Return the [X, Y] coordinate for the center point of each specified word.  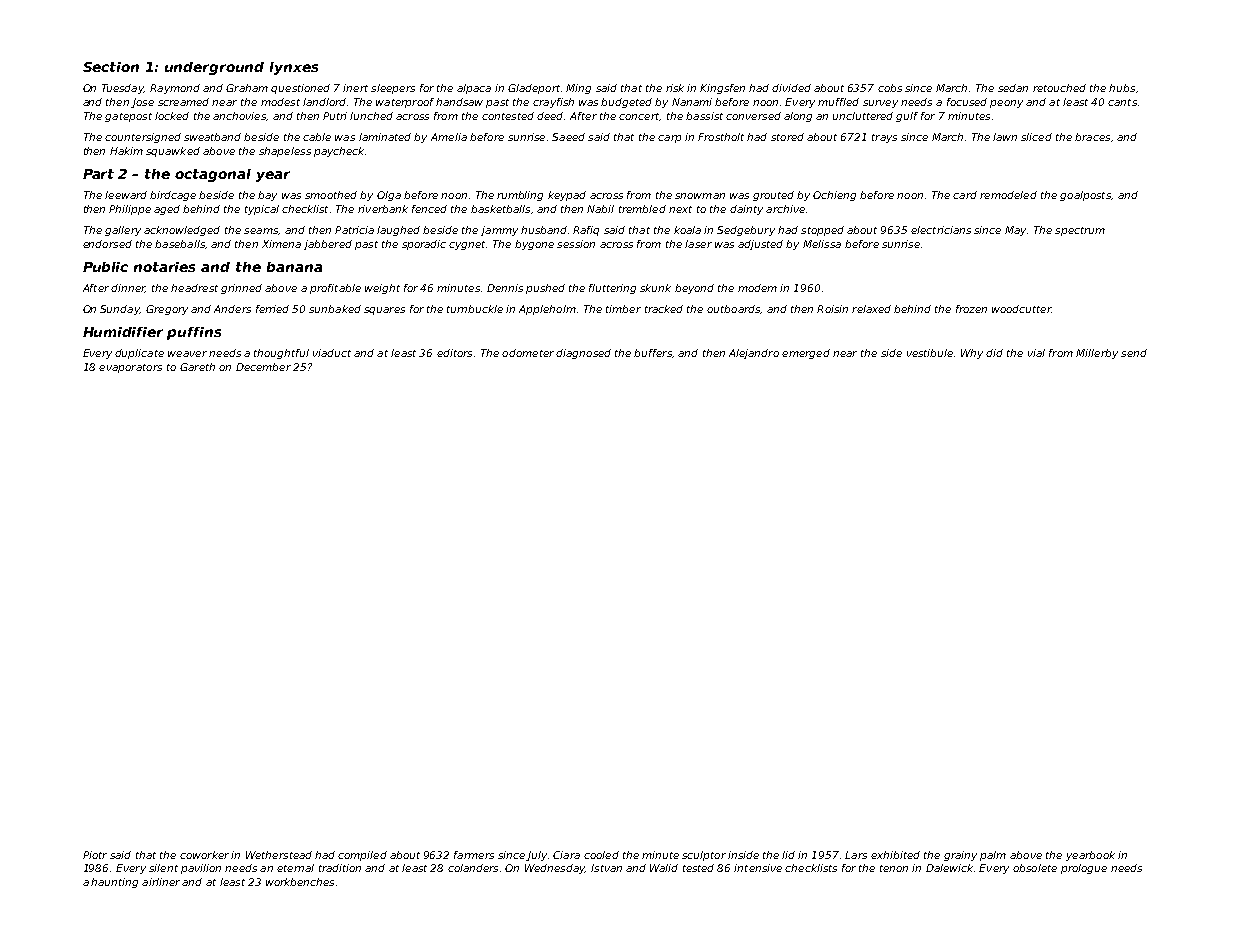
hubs [1122, 88]
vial [1036, 353]
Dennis [505, 288]
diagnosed [583, 354]
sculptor [704, 856]
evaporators [130, 368]
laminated [385, 137]
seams [261, 231]
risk [675, 88]
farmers [474, 855]
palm [993, 856]
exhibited [895, 855]
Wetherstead [279, 855]
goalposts [1085, 196]
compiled [362, 856]
